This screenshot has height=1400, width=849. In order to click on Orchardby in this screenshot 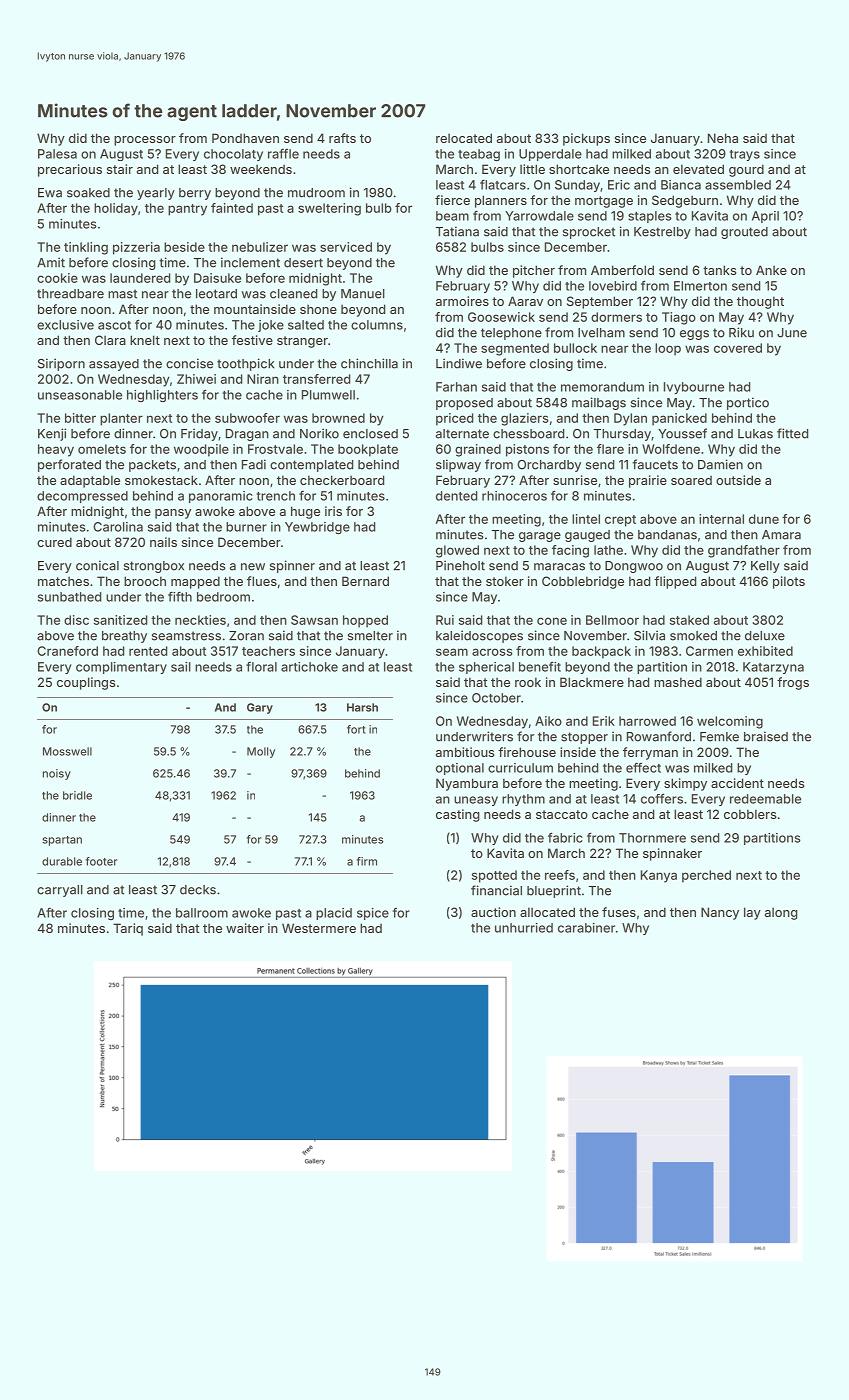, I will do `click(549, 466)`.
